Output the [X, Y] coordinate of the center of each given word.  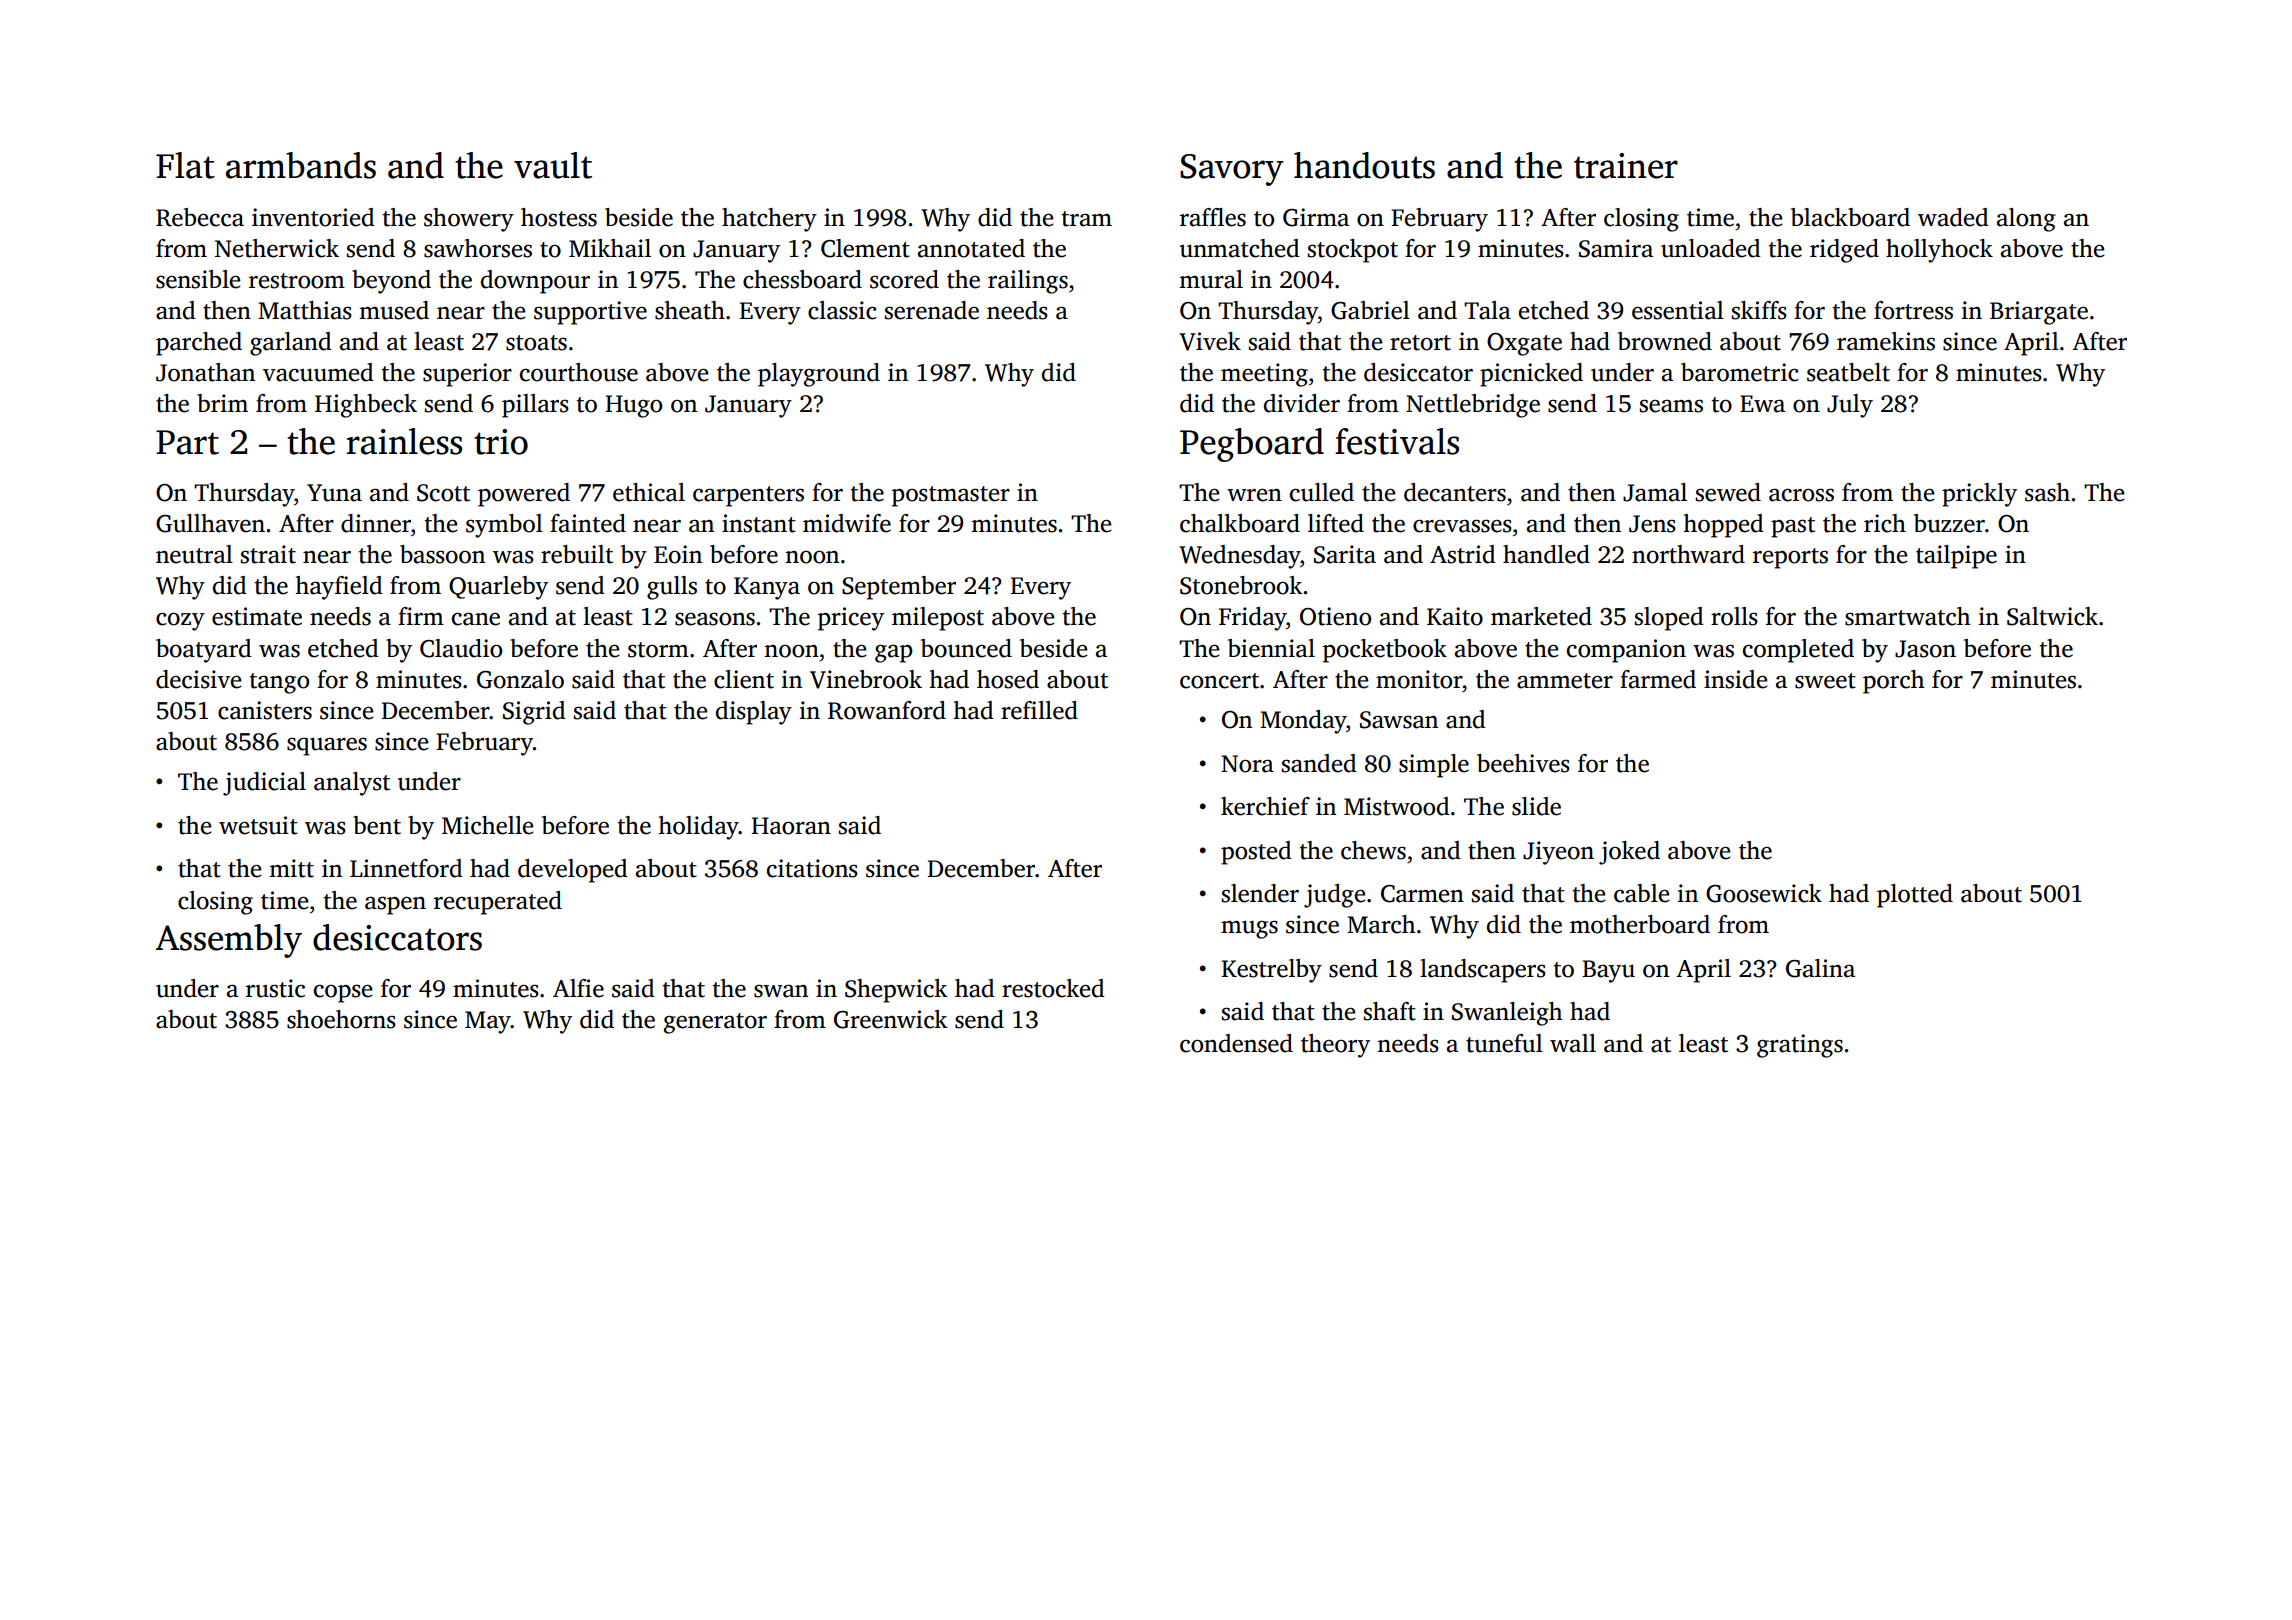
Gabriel [1370, 310]
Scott [443, 493]
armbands [301, 165]
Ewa [1762, 404]
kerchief [1265, 806]
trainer [1626, 166]
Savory [1232, 170]
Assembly [228, 941]
